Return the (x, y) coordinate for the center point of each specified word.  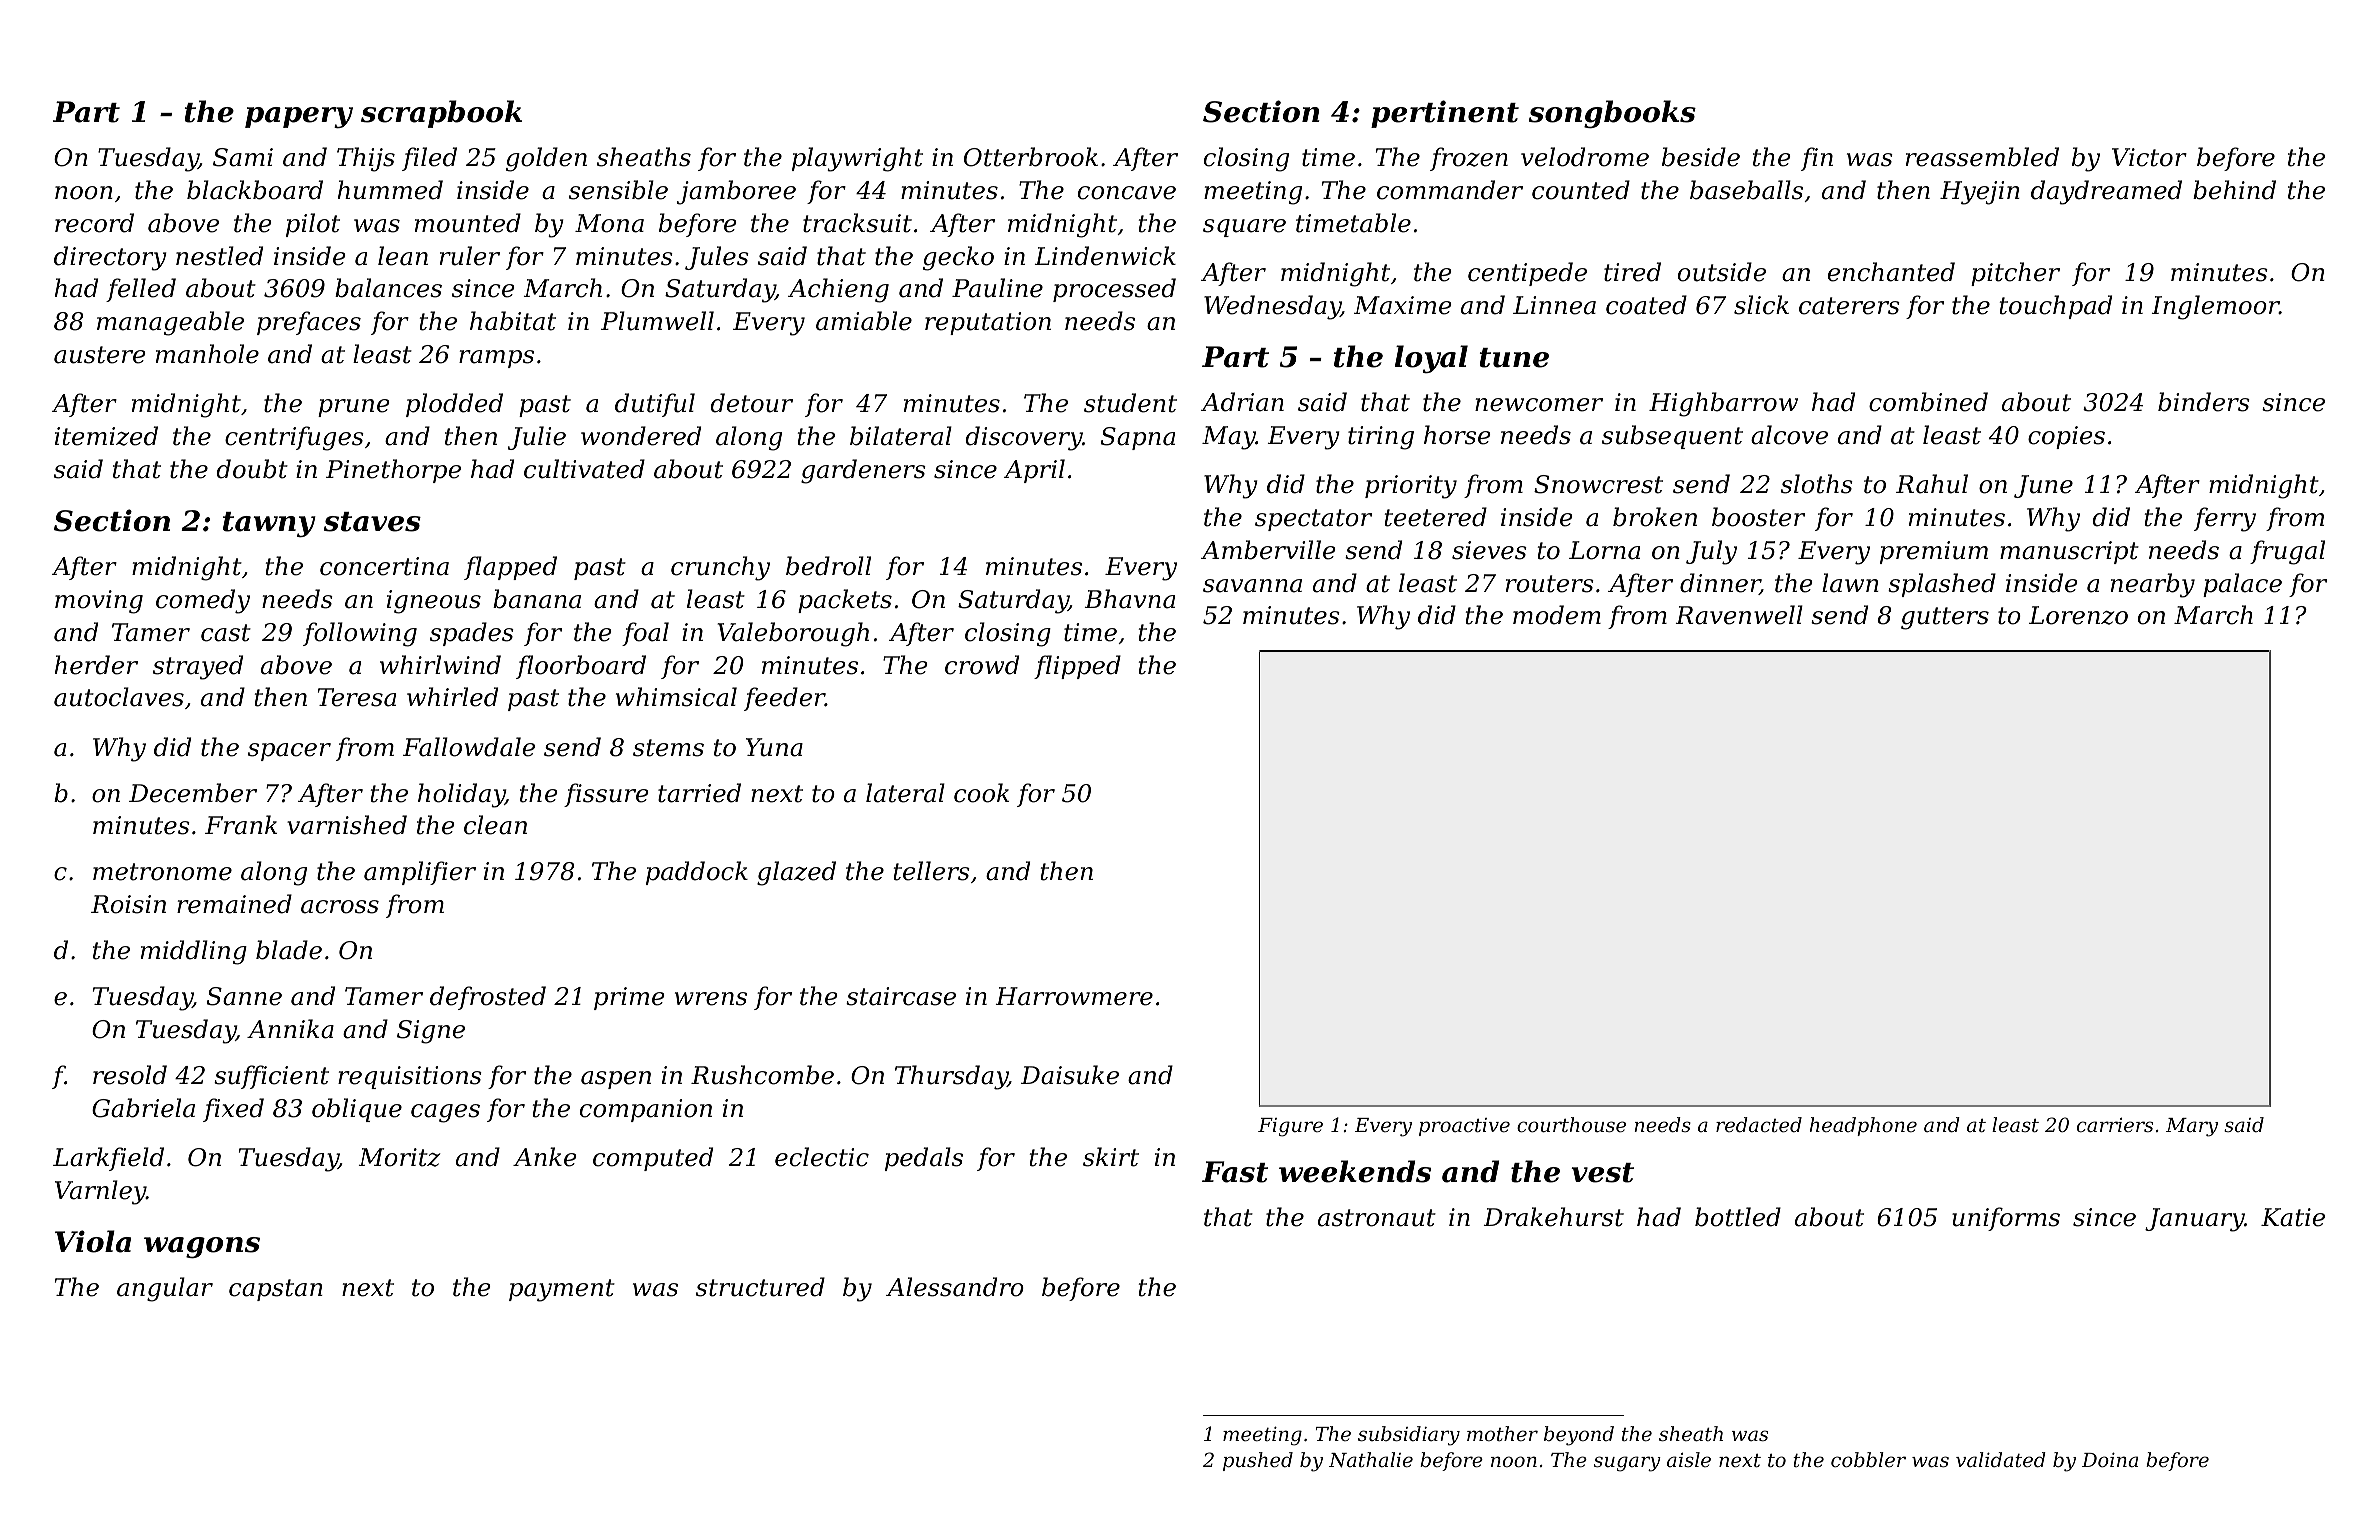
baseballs (1746, 190)
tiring (1381, 438)
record (94, 223)
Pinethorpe (393, 471)
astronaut (1377, 1218)
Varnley (100, 1192)
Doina (2110, 1459)
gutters (1945, 618)
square (1244, 228)
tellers (932, 871)
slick (1761, 305)
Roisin (128, 904)
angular (165, 1289)
